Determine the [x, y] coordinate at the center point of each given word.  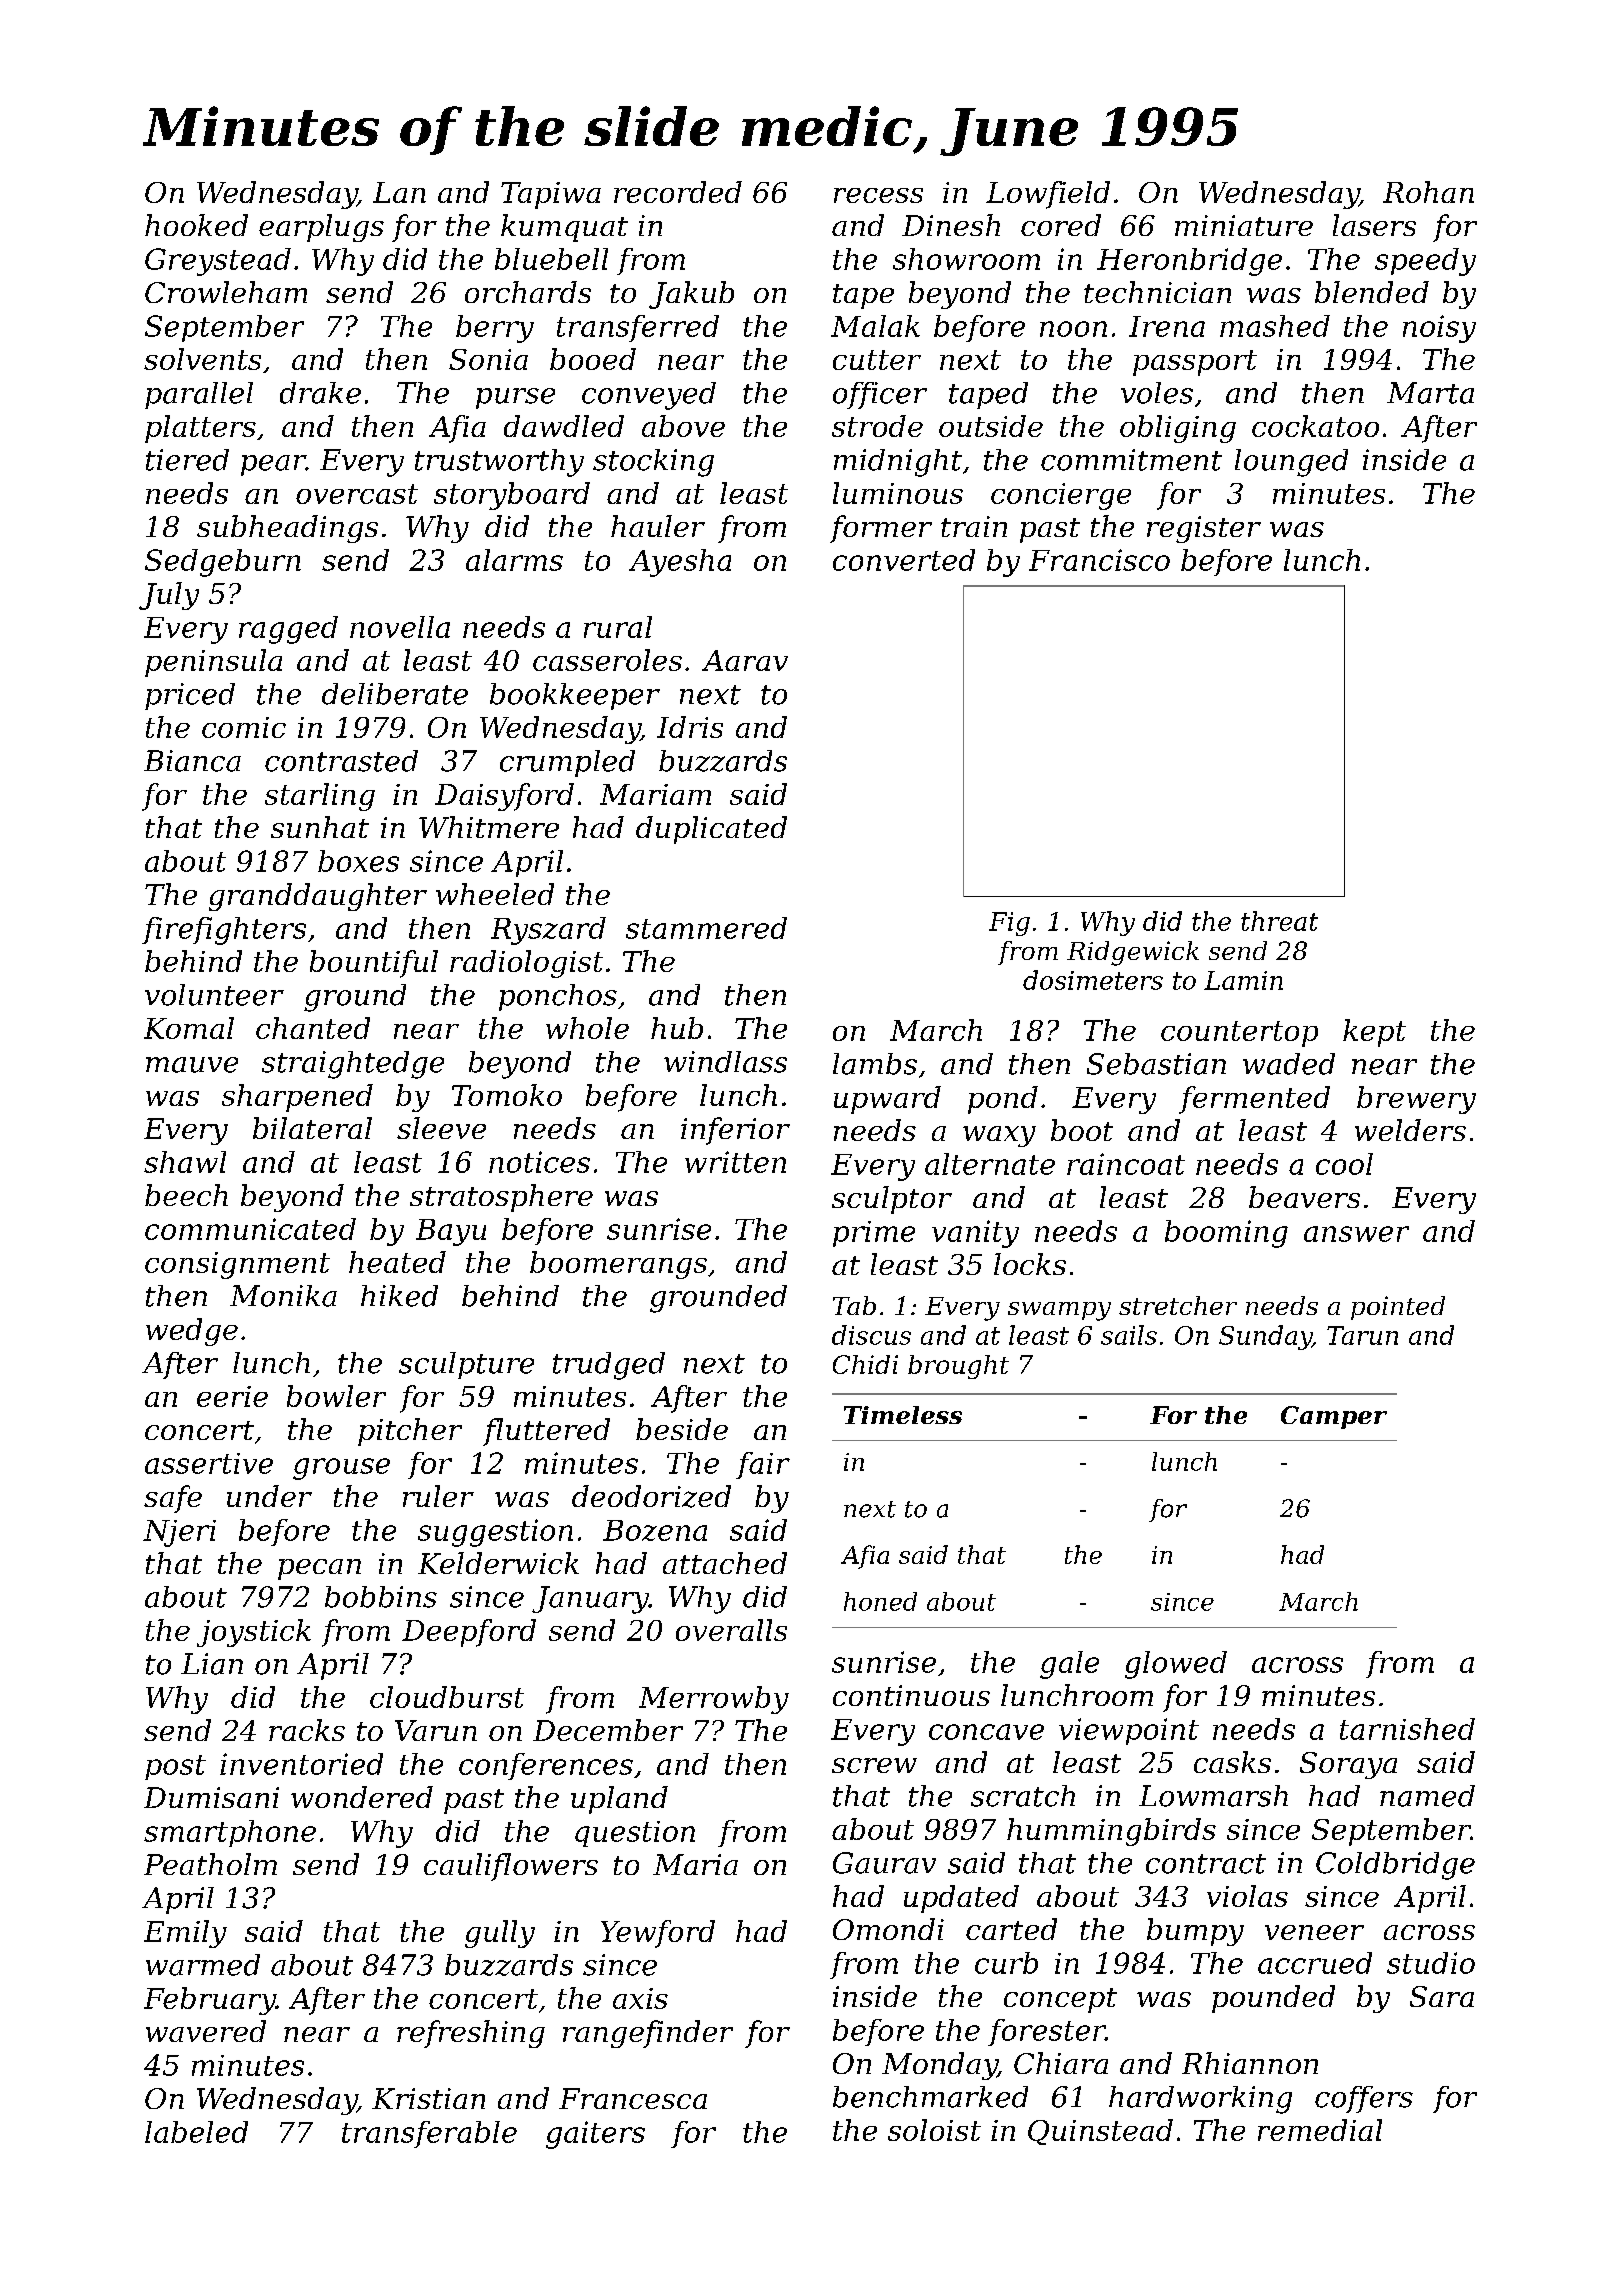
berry [495, 329]
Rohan [1428, 192]
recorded [678, 192]
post [175, 1767]
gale [1069, 1665]
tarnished [1407, 1729]
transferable [429, 2134]
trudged [609, 1366]
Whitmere [489, 827]
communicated [250, 1229]
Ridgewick [1133, 953]
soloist [934, 2130]
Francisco [1099, 560]
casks [1232, 1762]
